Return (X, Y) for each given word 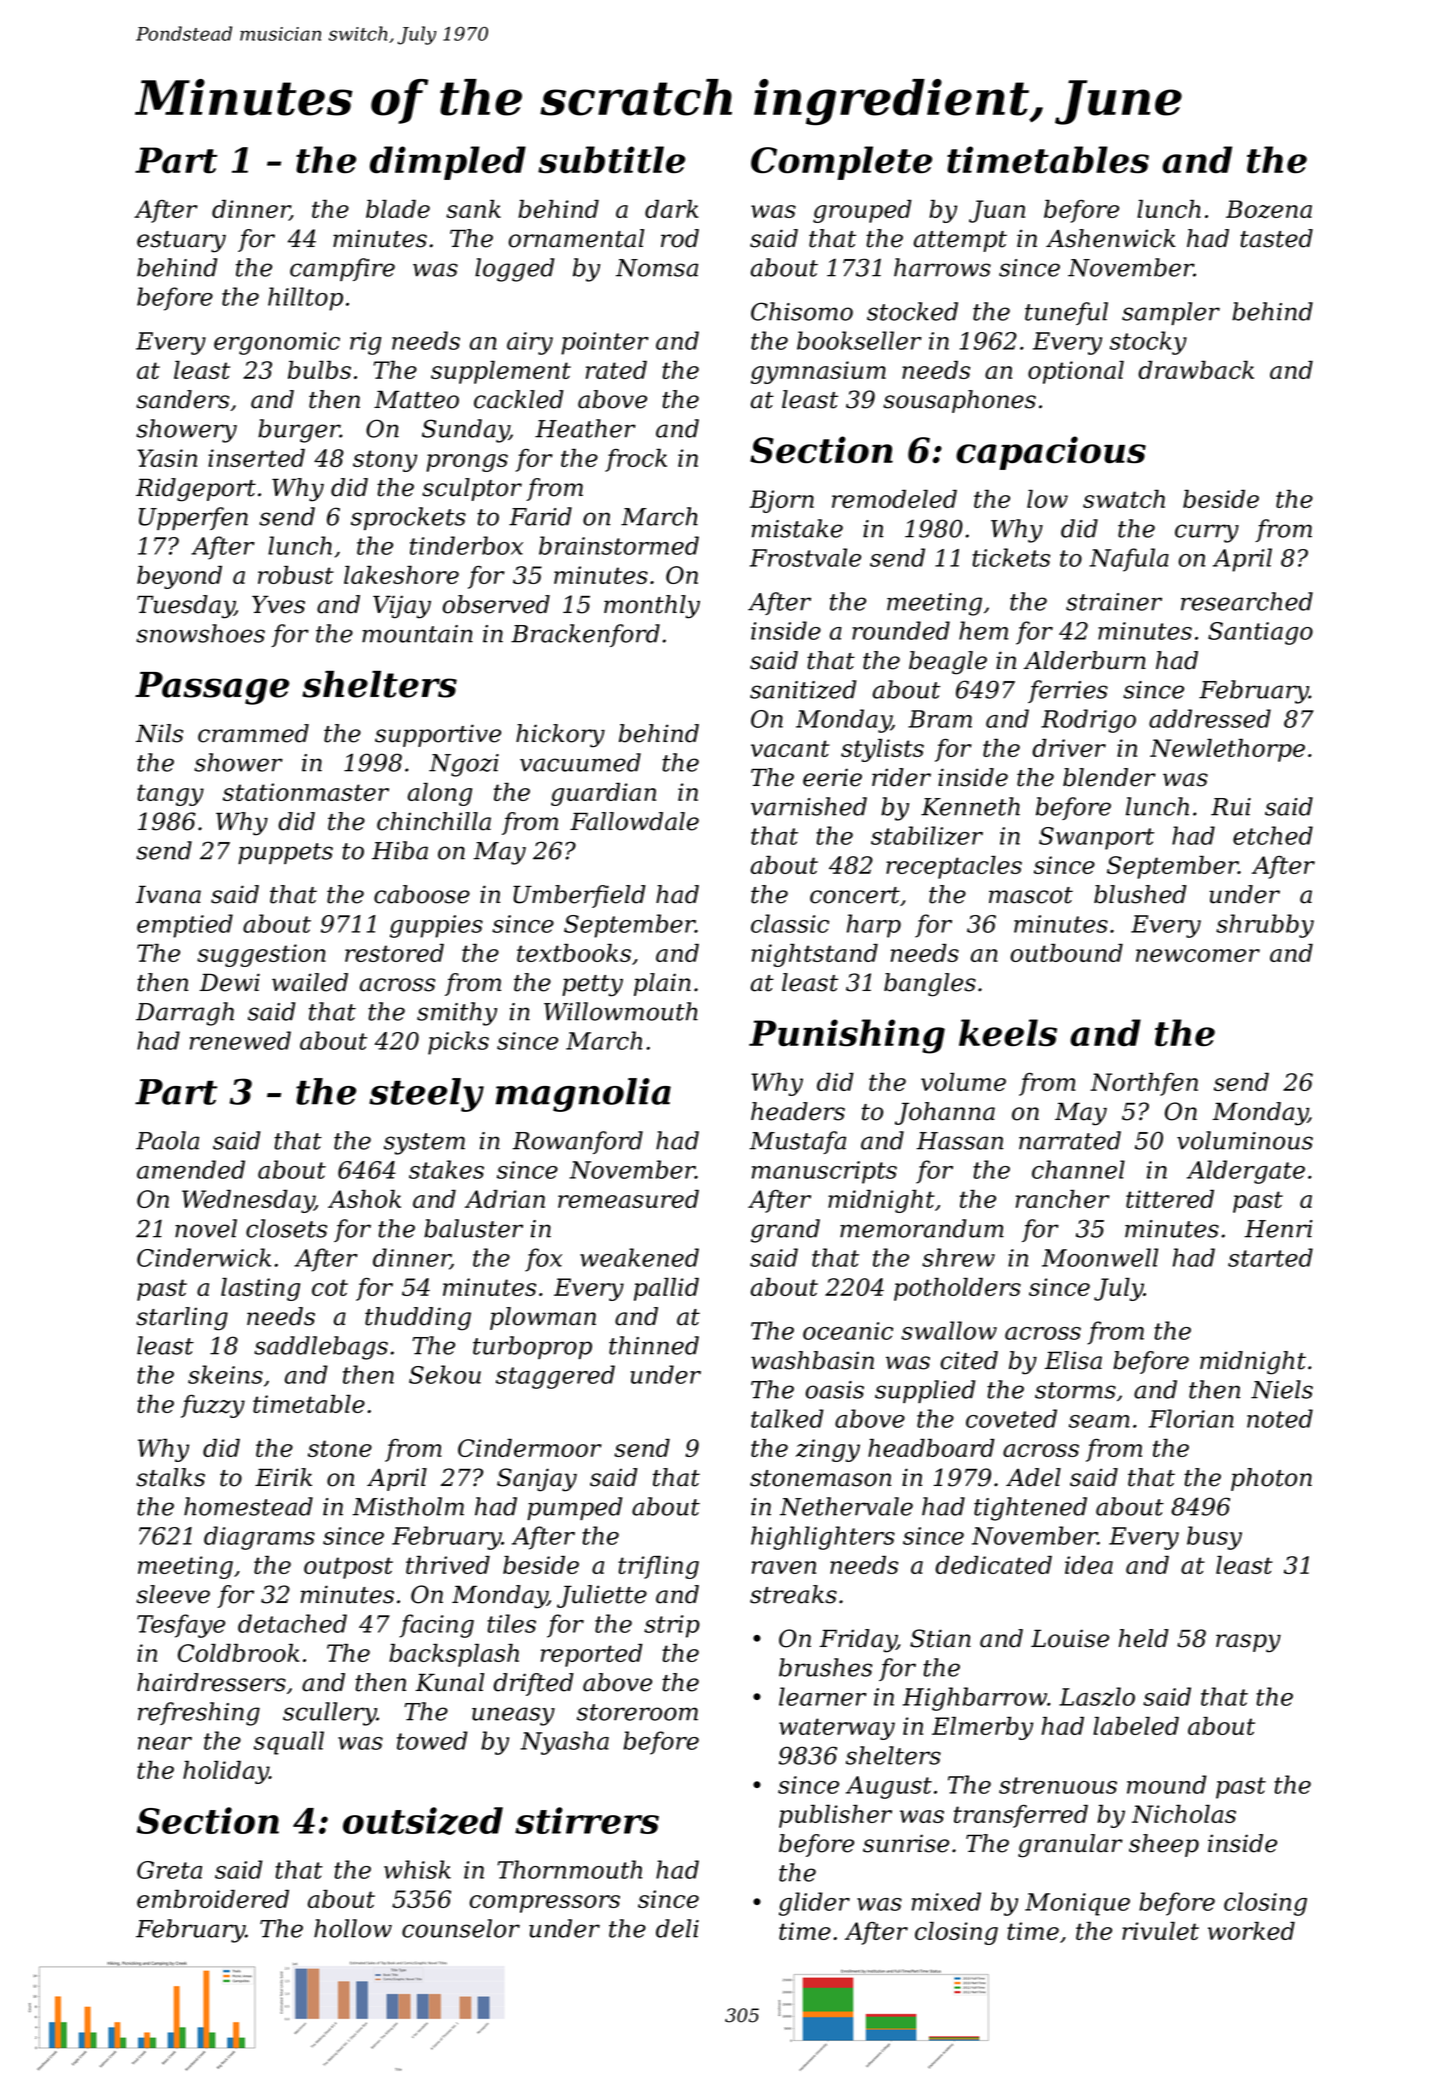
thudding (418, 1319)
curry (1207, 533)
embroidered (213, 1899)
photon (1271, 1479)
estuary (181, 242)
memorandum (922, 1228)
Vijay (402, 607)
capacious (1051, 453)
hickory (560, 736)
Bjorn (782, 501)
